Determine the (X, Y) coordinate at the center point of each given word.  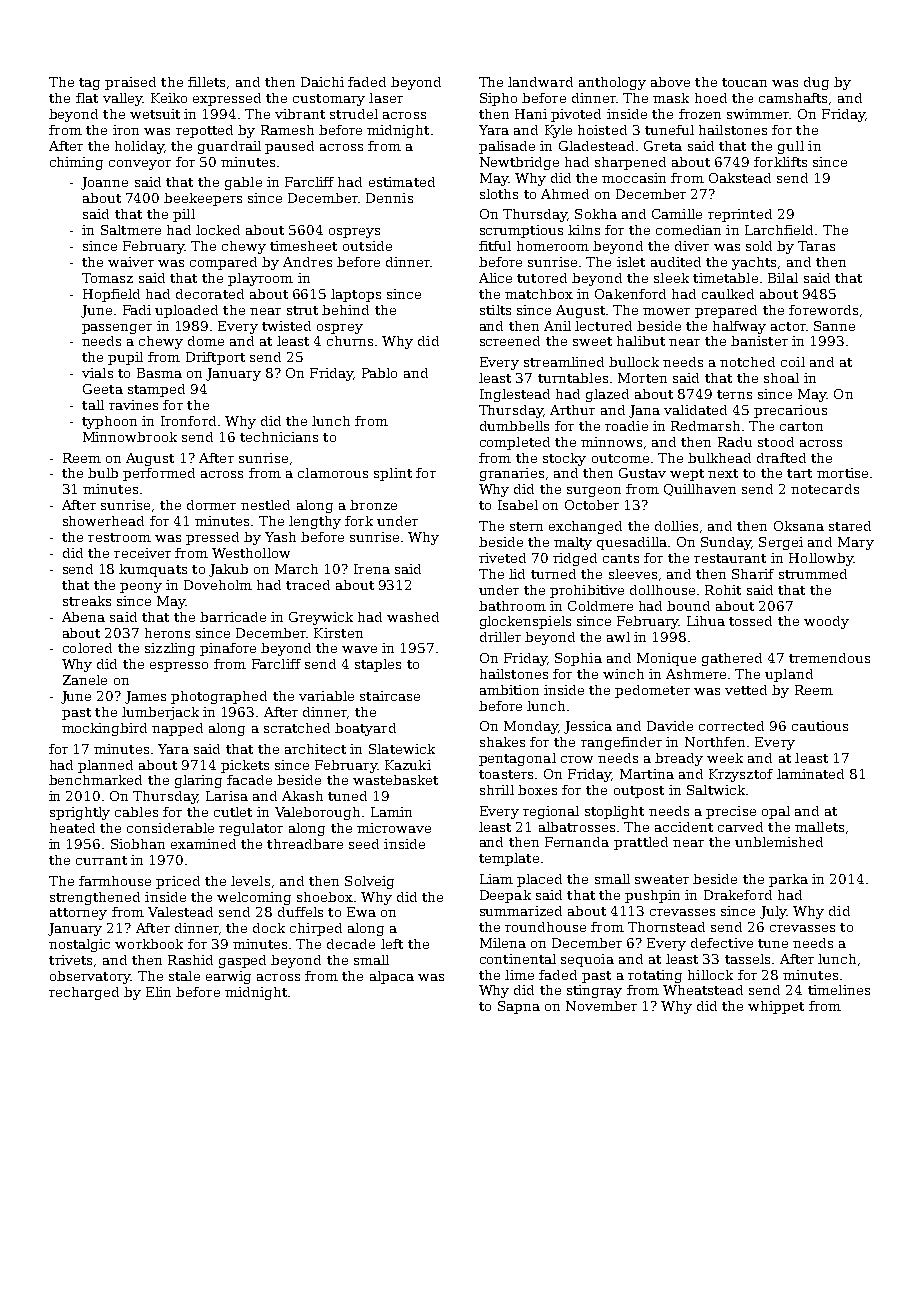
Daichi (322, 82)
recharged (84, 993)
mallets (819, 827)
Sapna (519, 1007)
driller (500, 637)
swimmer (758, 114)
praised (130, 83)
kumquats (153, 570)
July (773, 912)
